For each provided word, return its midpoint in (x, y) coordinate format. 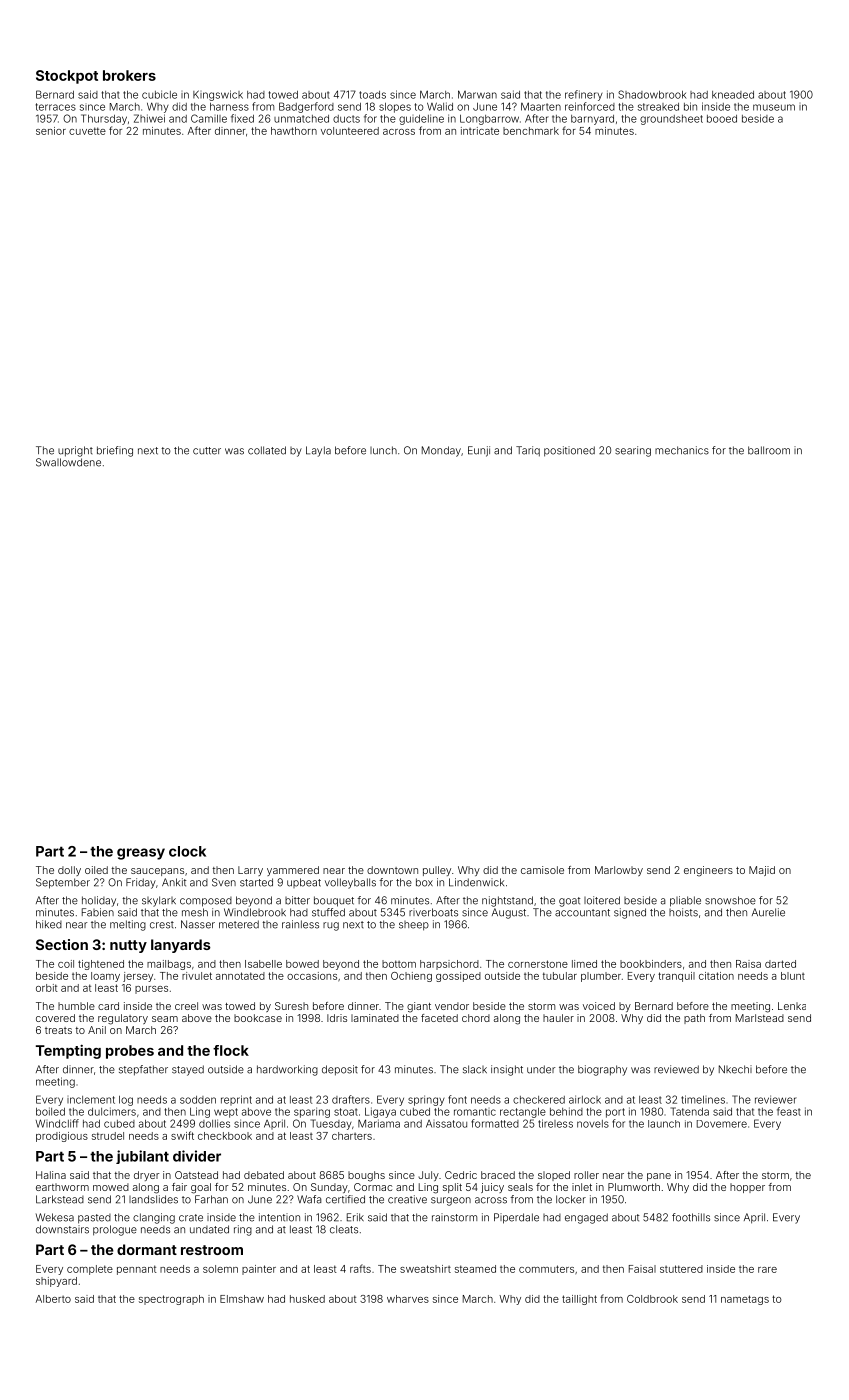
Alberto (53, 1299)
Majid (762, 871)
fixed (242, 118)
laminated (375, 1018)
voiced (599, 1006)
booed (722, 119)
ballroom (769, 450)
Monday (441, 451)
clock (187, 851)
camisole (542, 870)
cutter (207, 451)
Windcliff (57, 1123)
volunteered (350, 131)
